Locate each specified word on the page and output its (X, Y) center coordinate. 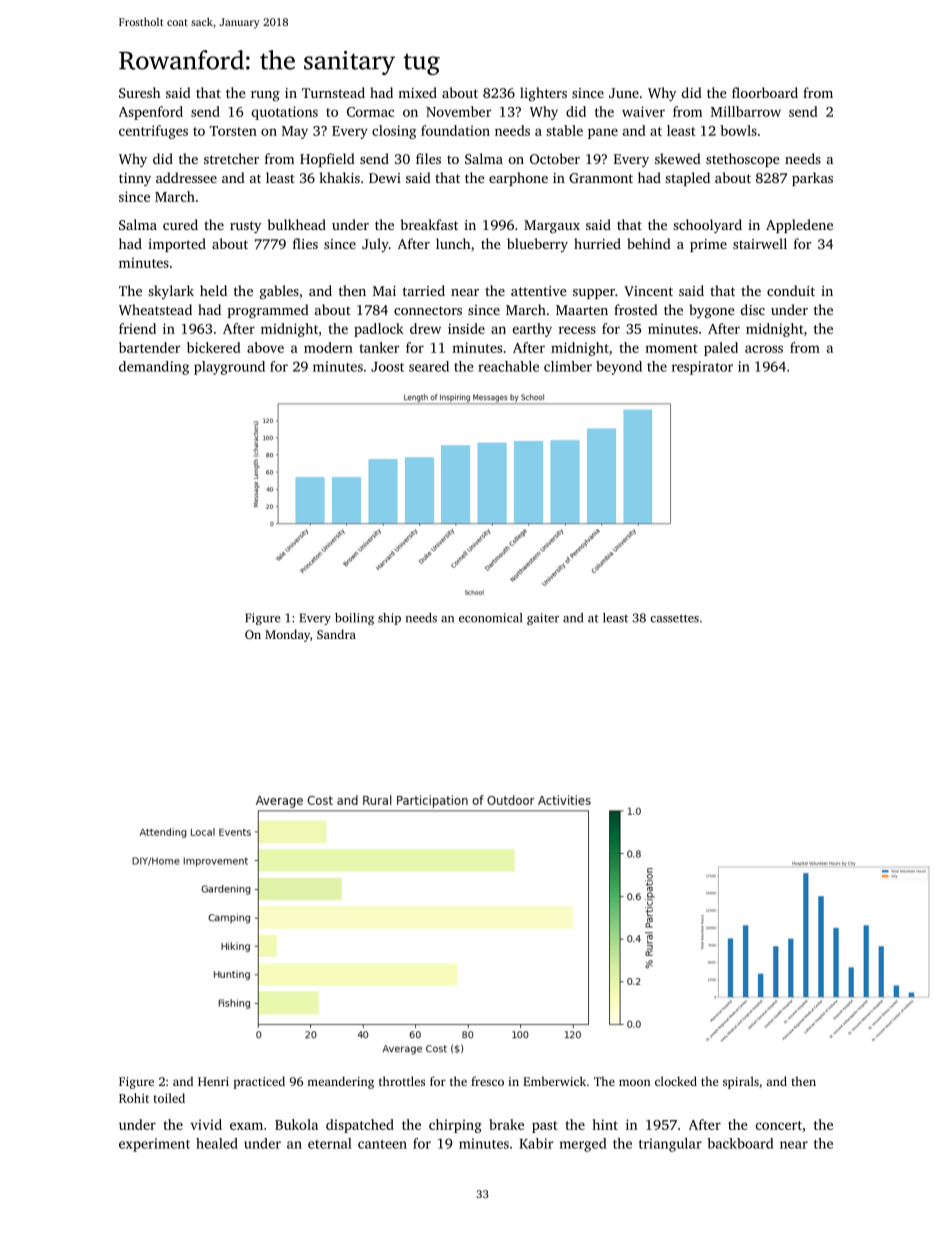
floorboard (765, 92)
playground (229, 368)
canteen (382, 1144)
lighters (543, 94)
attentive (539, 291)
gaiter (543, 619)
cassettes (674, 618)
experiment (154, 1145)
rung (265, 96)
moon (635, 1082)
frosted (636, 309)
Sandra (336, 634)
